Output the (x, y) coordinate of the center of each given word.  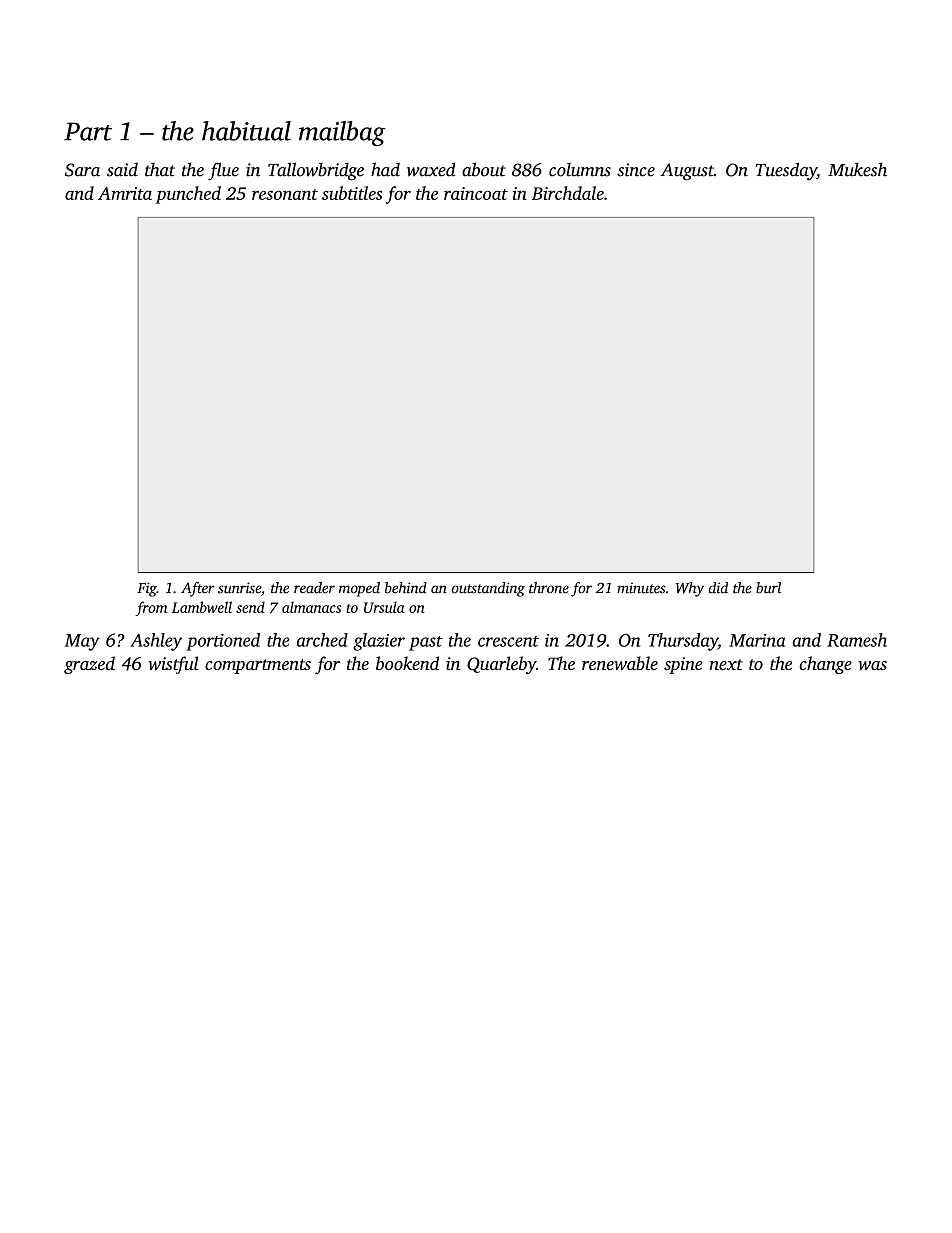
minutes (641, 588)
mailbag (342, 133)
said (122, 169)
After (198, 589)
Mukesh (857, 169)
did (718, 588)
